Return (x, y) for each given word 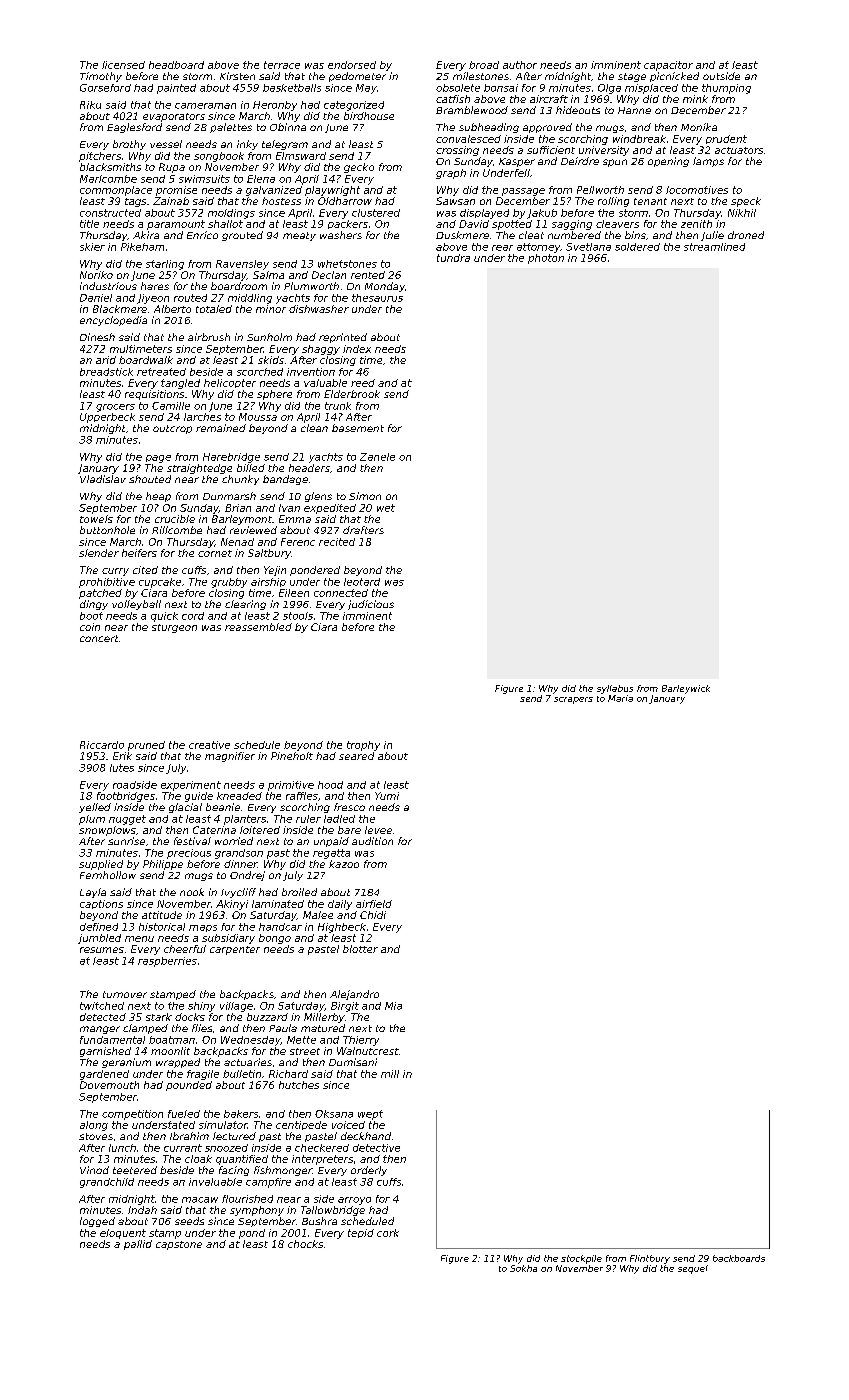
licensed (123, 65)
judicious (371, 605)
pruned (146, 746)
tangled (180, 384)
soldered (637, 247)
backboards (739, 1258)
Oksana (334, 1114)
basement (358, 428)
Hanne (634, 110)
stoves (96, 1136)
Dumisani (353, 1062)
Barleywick (686, 689)
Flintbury (650, 1259)
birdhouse (369, 116)
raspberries (167, 962)
